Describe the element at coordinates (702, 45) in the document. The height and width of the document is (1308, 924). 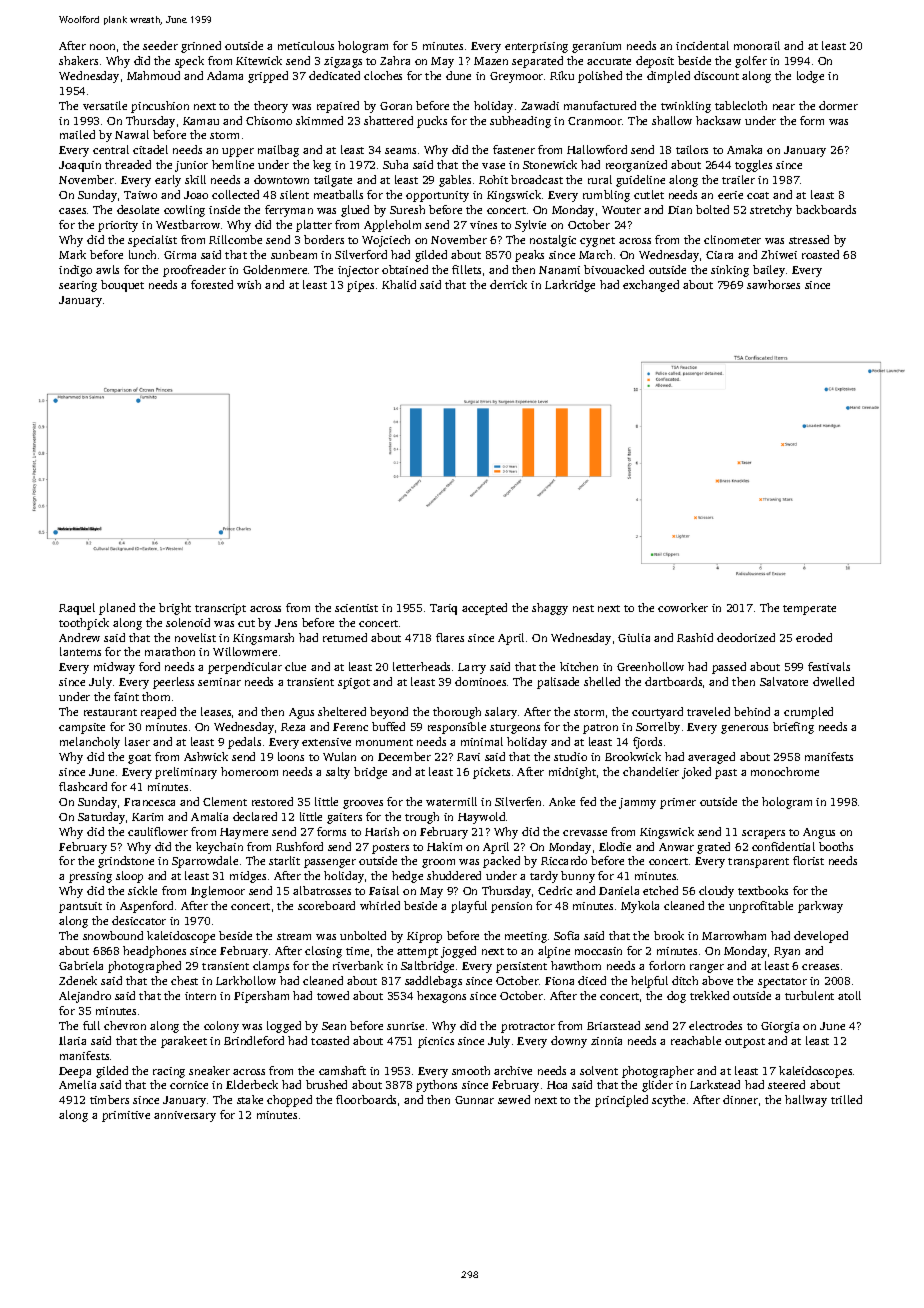
I see `incidental` at that location.
